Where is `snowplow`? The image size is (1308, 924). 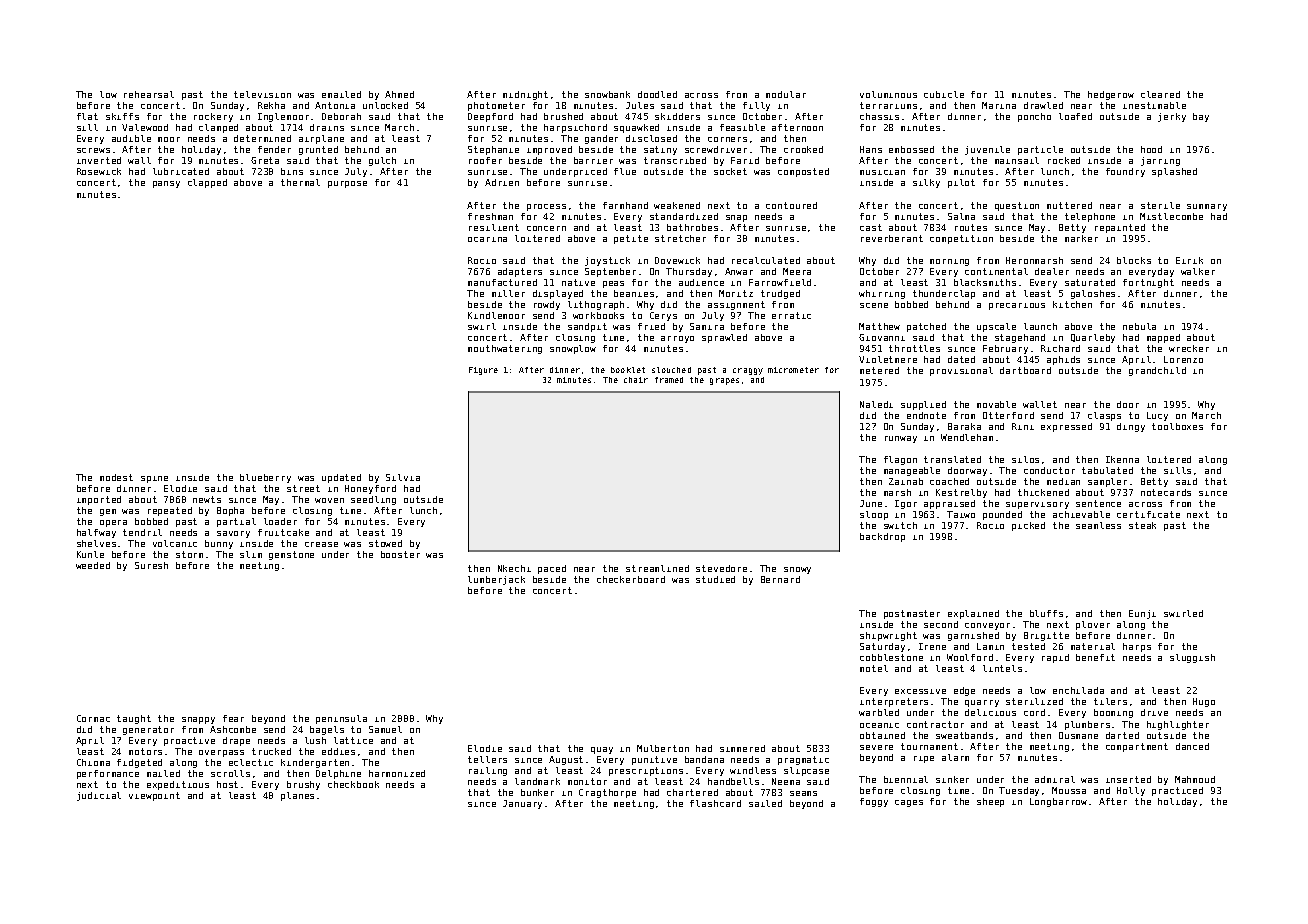 snowplow is located at coordinates (573, 349).
